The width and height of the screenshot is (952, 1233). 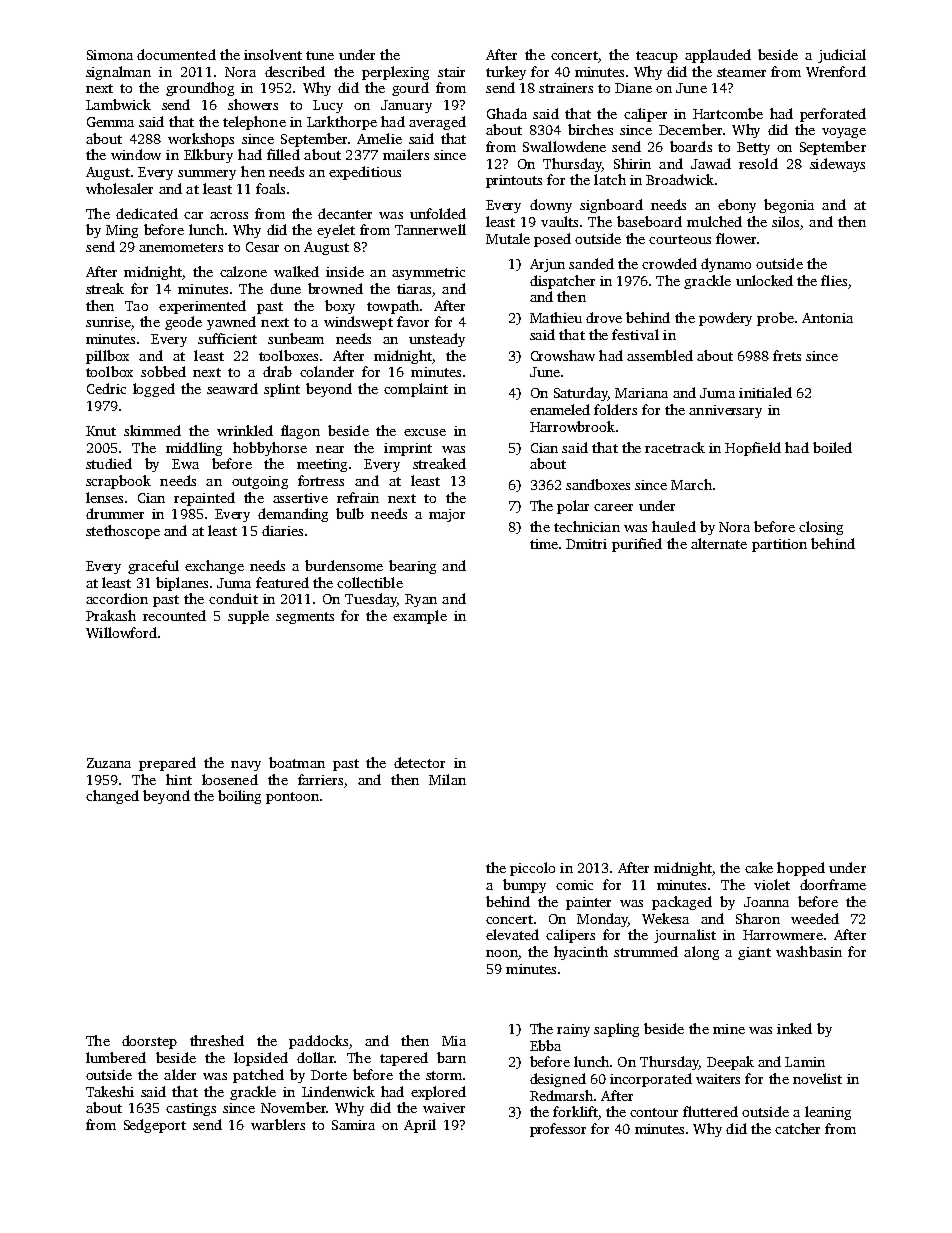 I want to click on piccolo, so click(x=532, y=869).
